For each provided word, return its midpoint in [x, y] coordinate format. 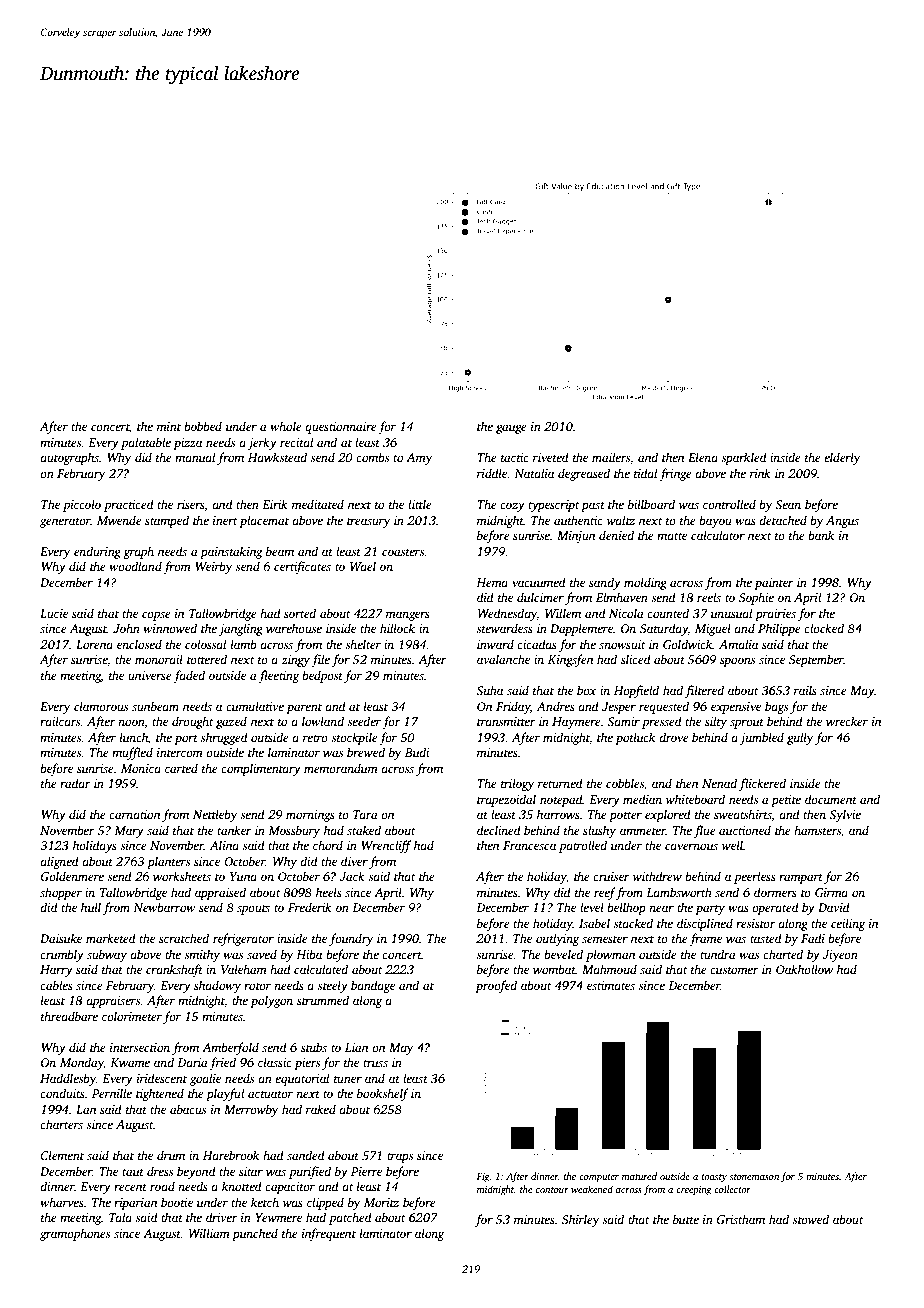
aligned [59, 862]
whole [286, 426]
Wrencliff [386, 846]
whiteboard [695, 799]
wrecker [847, 721]
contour [552, 1190]
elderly [842, 458]
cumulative [255, 706]
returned [560, 783]
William [209, 1233]
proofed [496, 986]
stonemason [754, 1177]
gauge [511, 429]
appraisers [113, 1002]
